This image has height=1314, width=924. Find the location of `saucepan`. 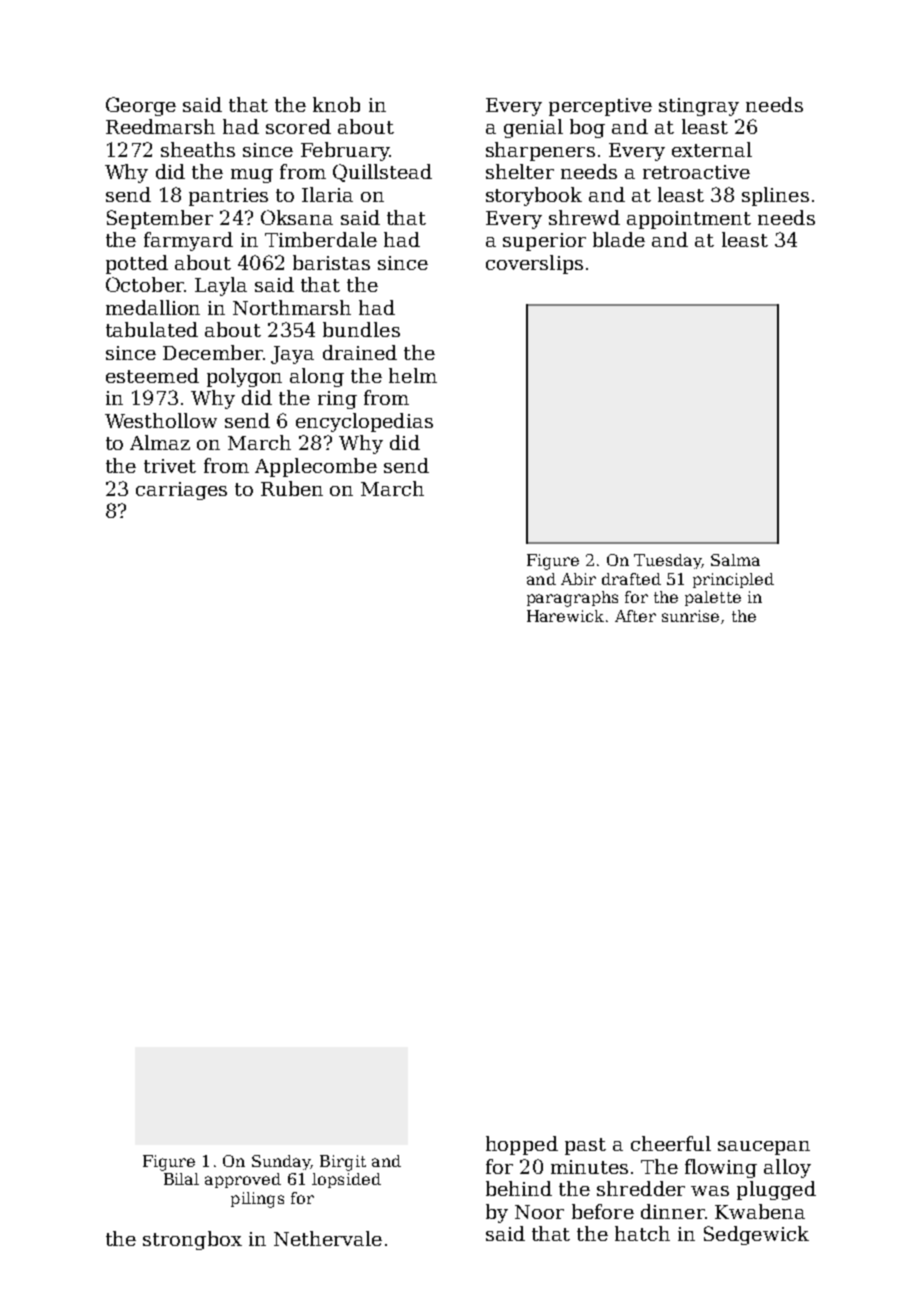

saucepan is located at coordinates (764, 1148).
